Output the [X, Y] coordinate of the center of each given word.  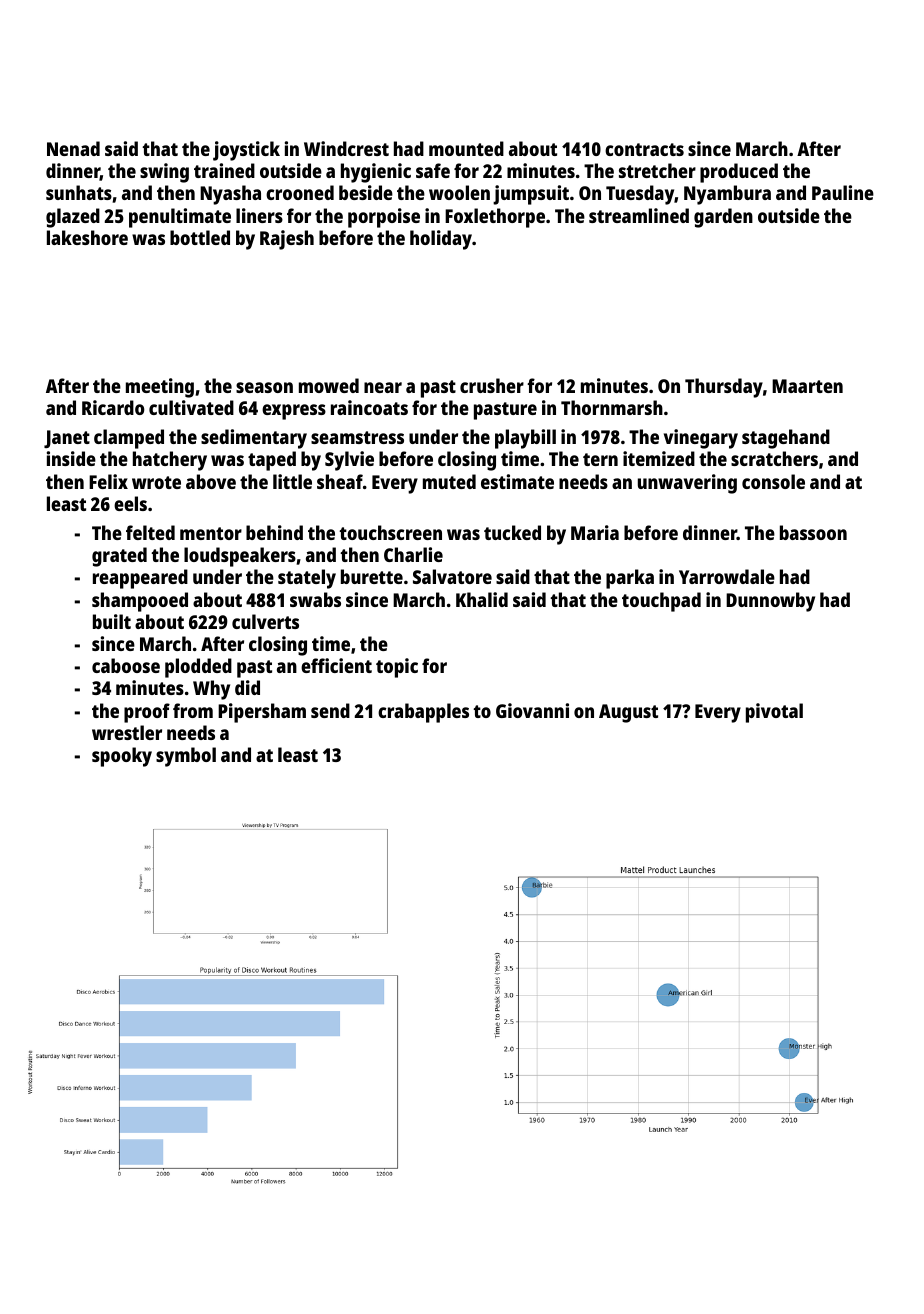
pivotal [774, 713]
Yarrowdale [727, 576]
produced [739, 173]
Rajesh [287, 240]
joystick [246, 151]
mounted [466, 148]
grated [119, 557]
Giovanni [532, 710]
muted [449, 481]
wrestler [127, 732]
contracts [644, 149]
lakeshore [87, 237]
